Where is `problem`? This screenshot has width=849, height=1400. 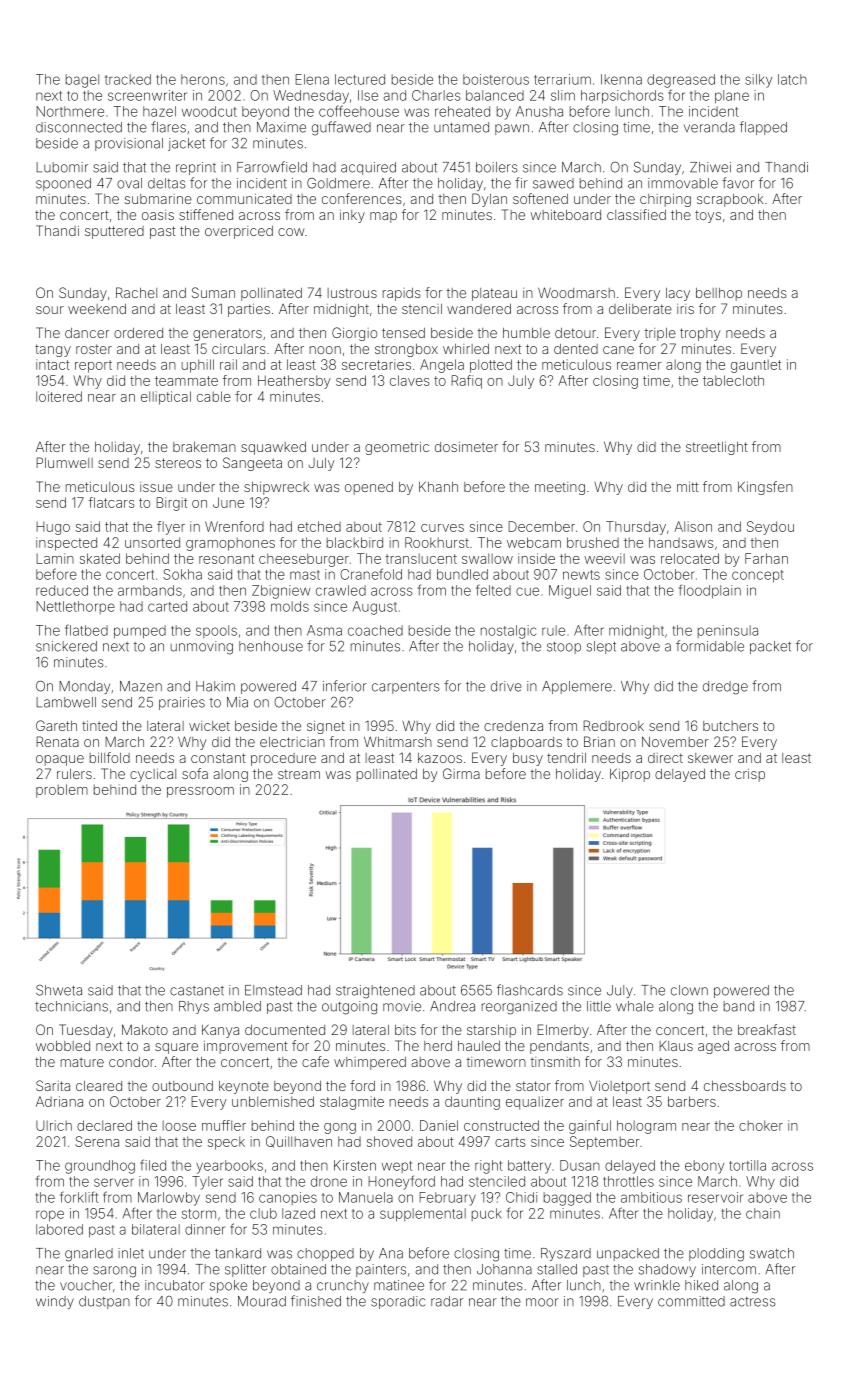 problem is located at coordinates (62, 791).
